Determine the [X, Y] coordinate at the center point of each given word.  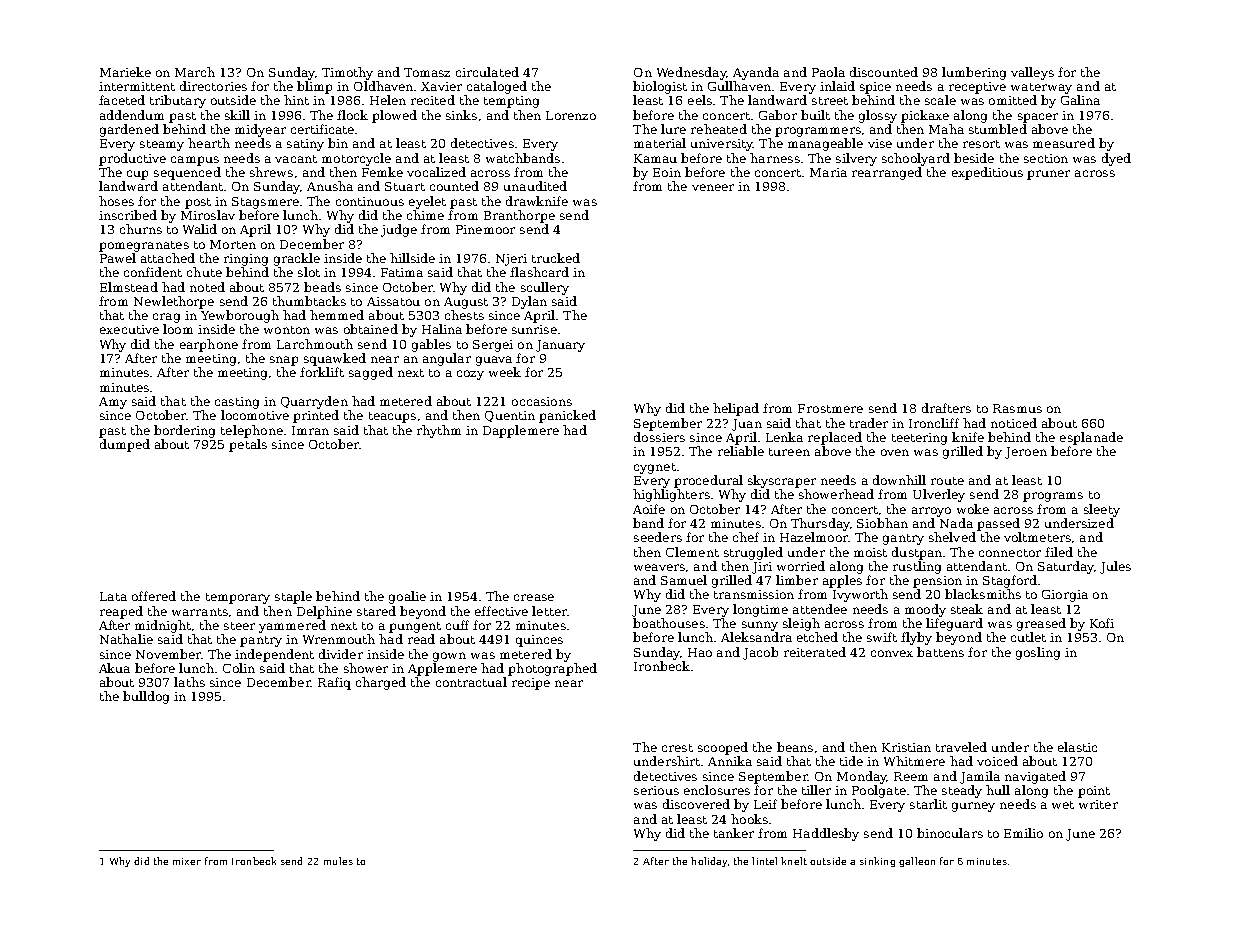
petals [248, 445]
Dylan [529, 302]
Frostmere [830, 408]
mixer [187, 861]
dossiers [659, 437]
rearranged [887, 173]
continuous [370, 201]
